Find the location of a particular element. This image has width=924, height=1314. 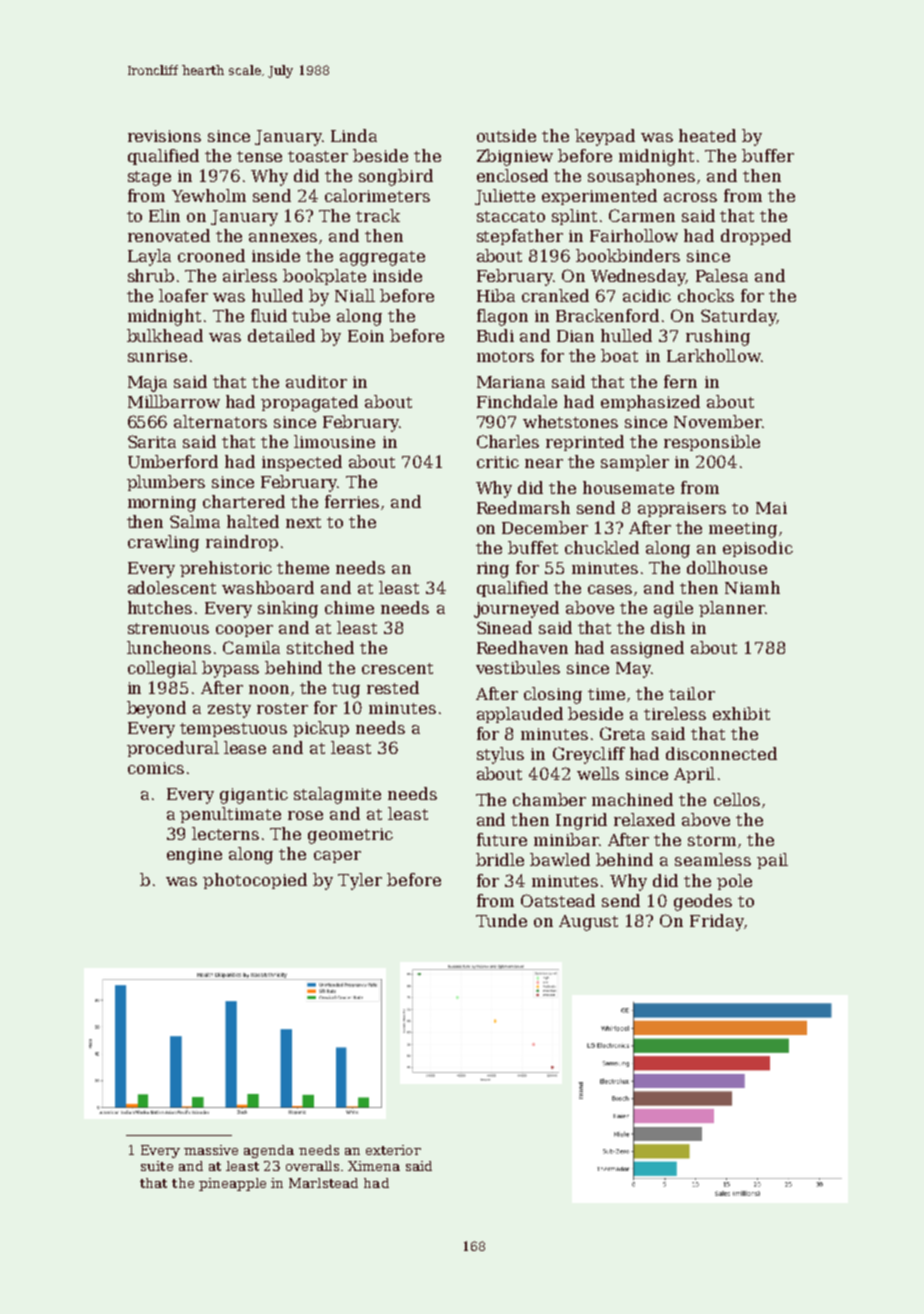

Palesa is located at coordinates (722, 275).
